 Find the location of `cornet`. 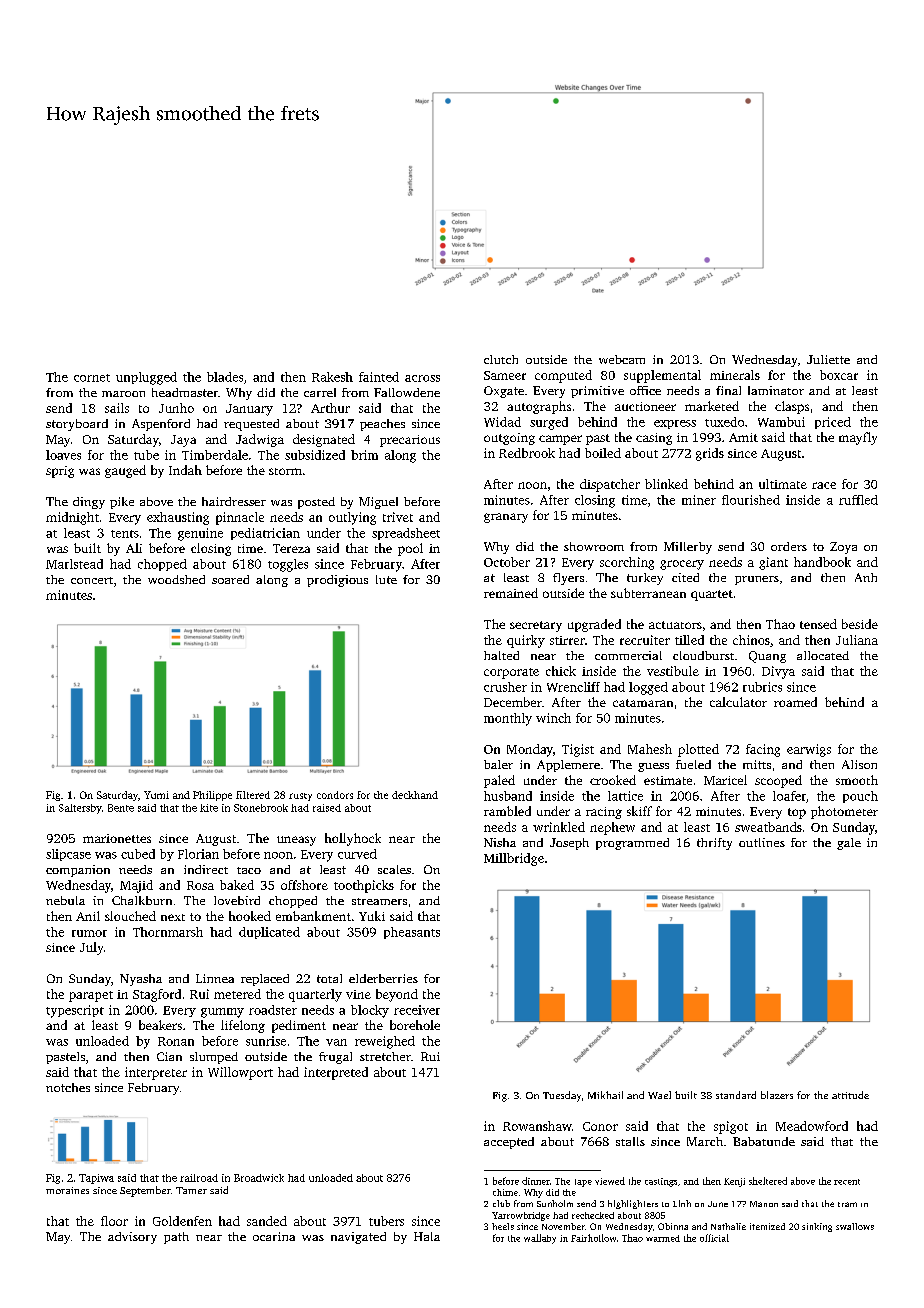

cornet is located at coordinates (92, 378).
